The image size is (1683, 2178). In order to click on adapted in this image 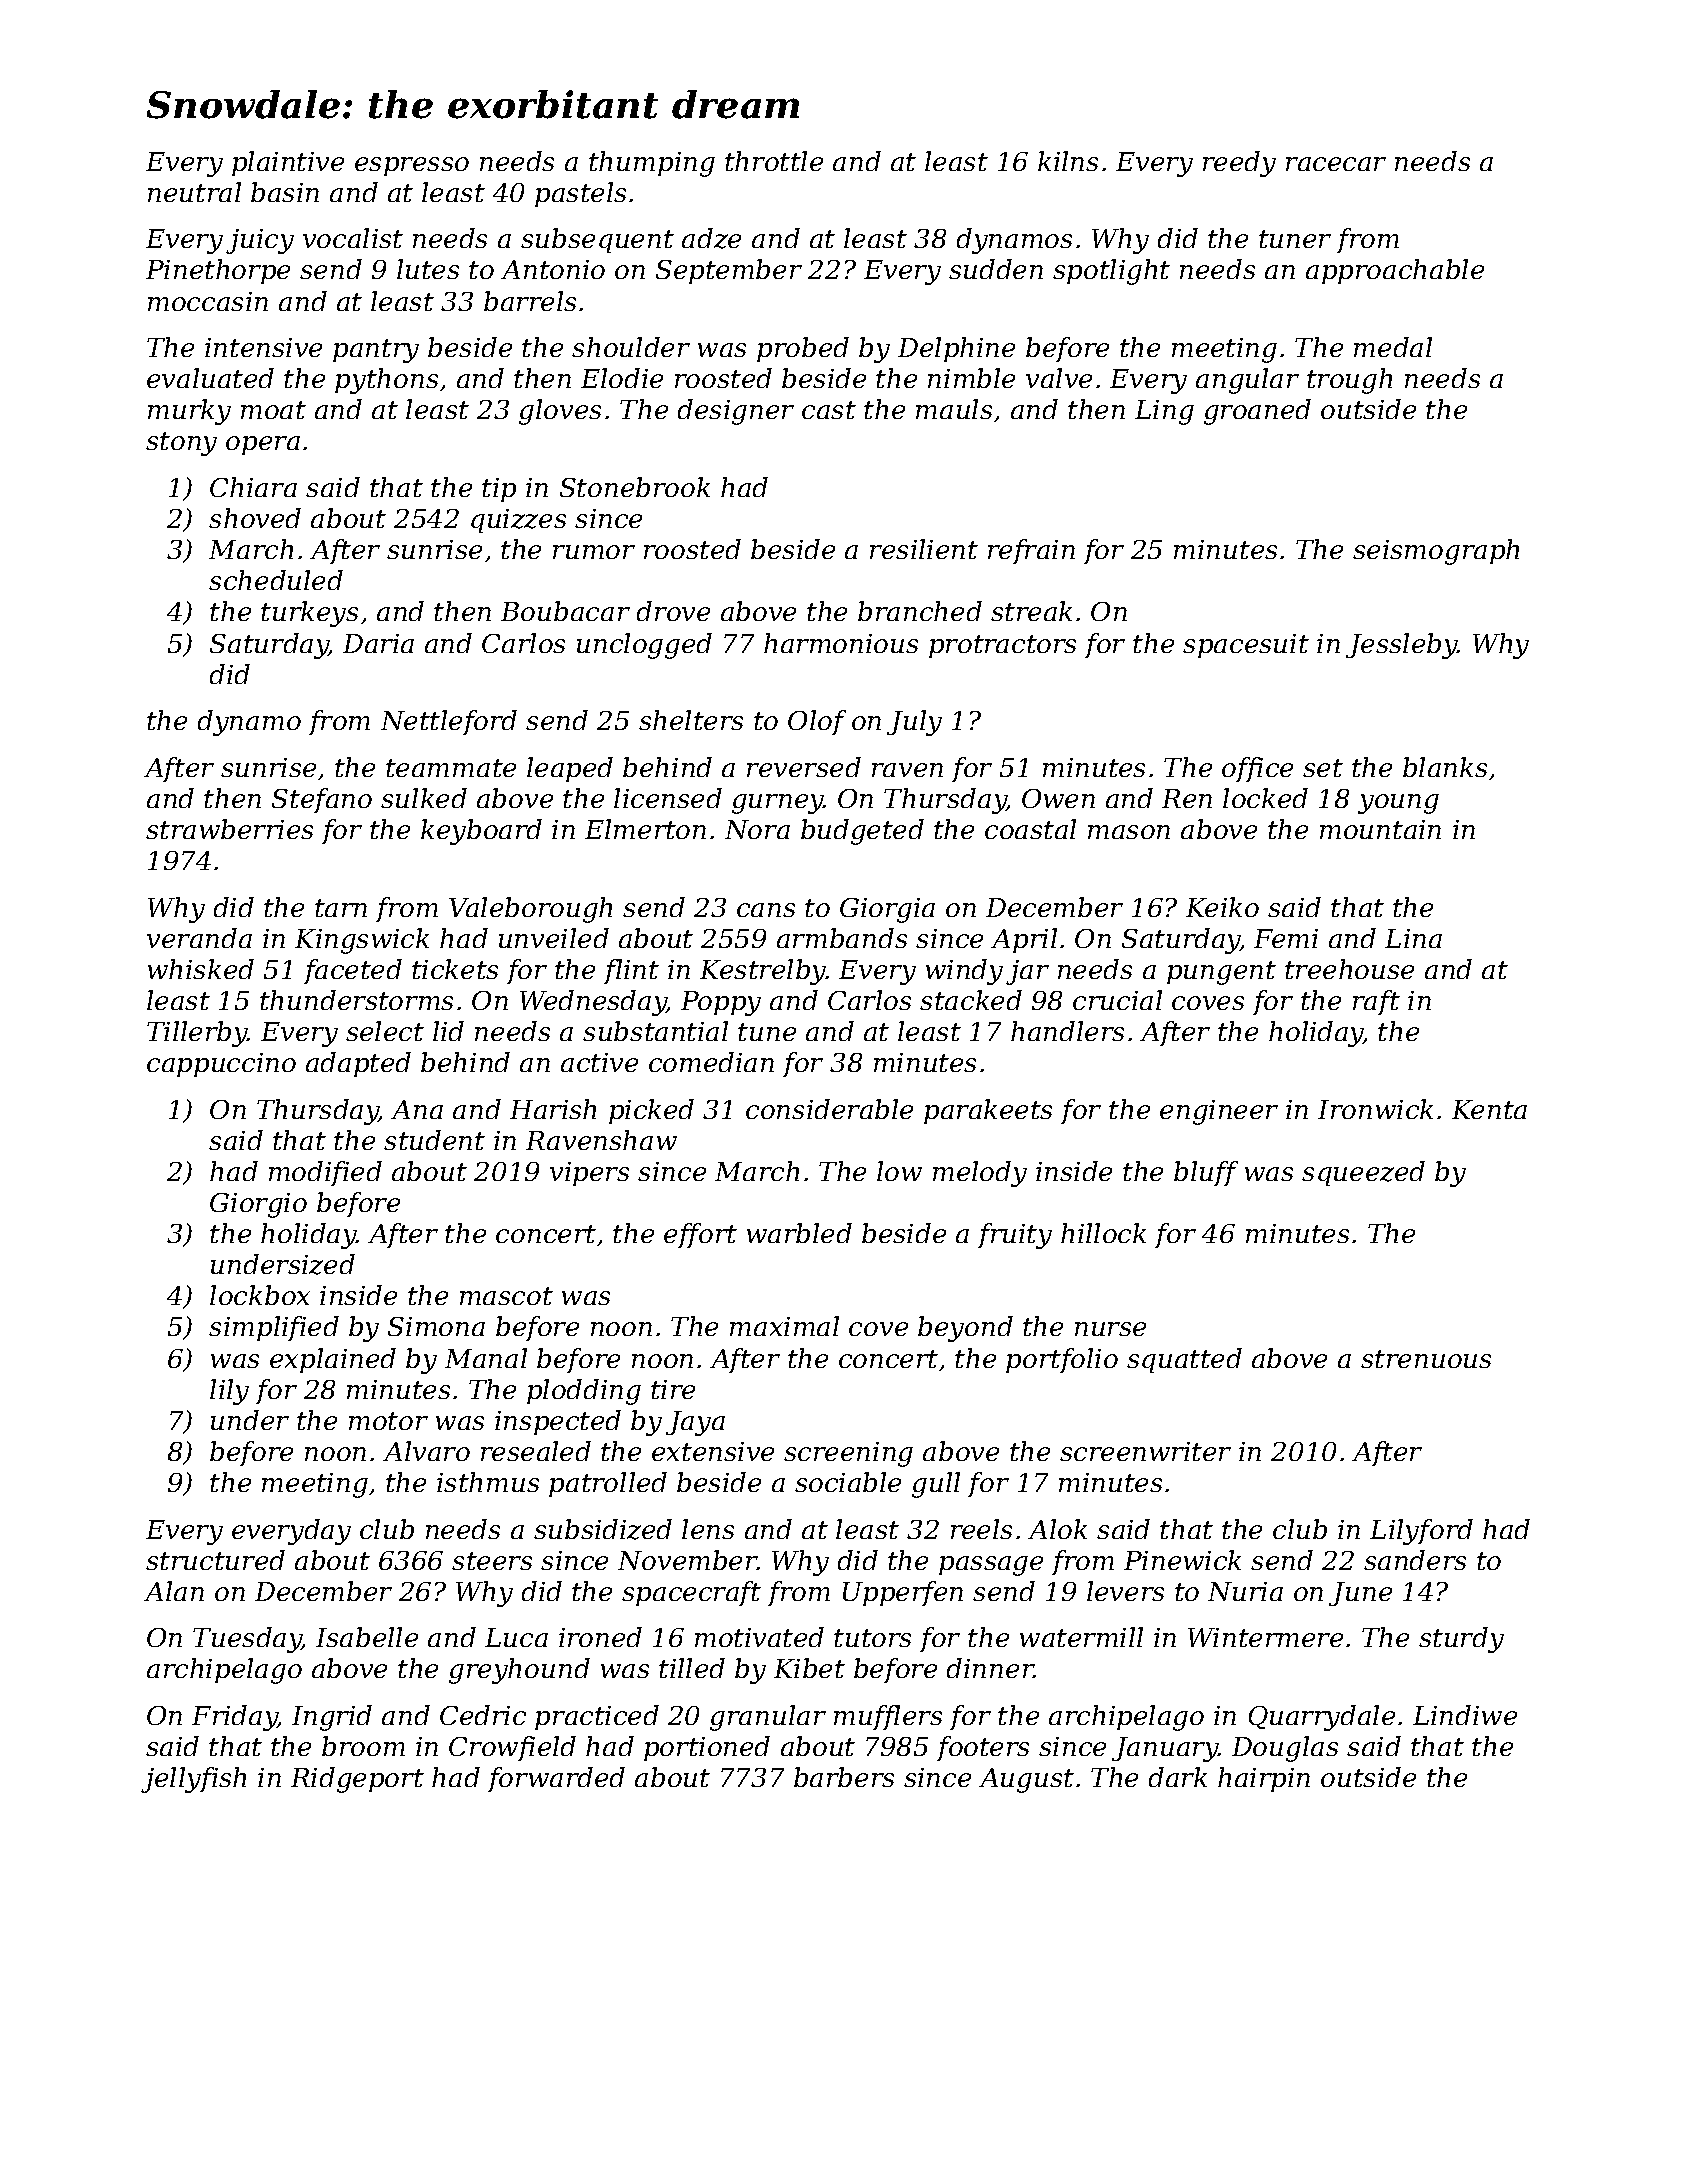, I will do `click(358, 1064)`.
